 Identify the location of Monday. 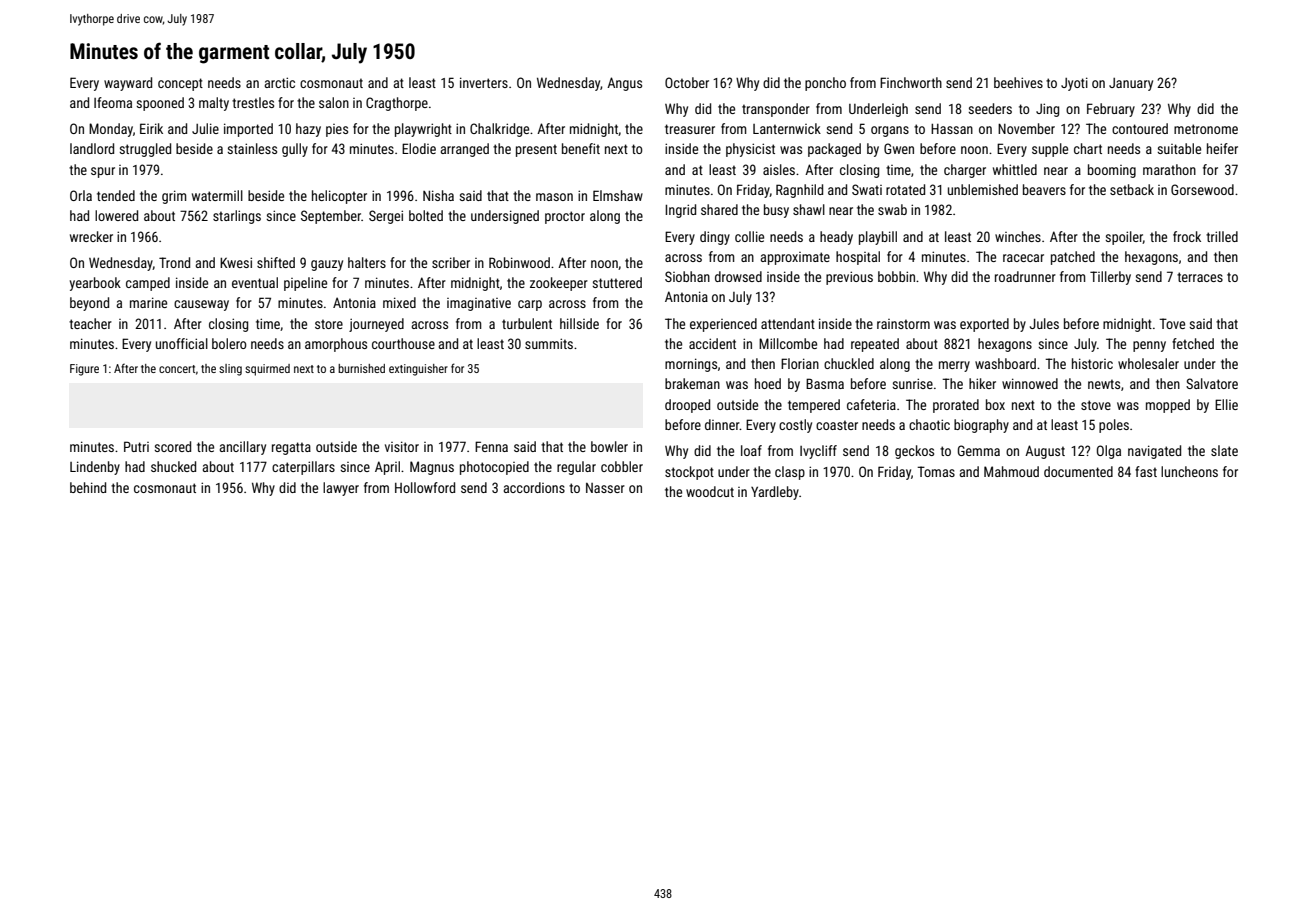
(111, 130).
